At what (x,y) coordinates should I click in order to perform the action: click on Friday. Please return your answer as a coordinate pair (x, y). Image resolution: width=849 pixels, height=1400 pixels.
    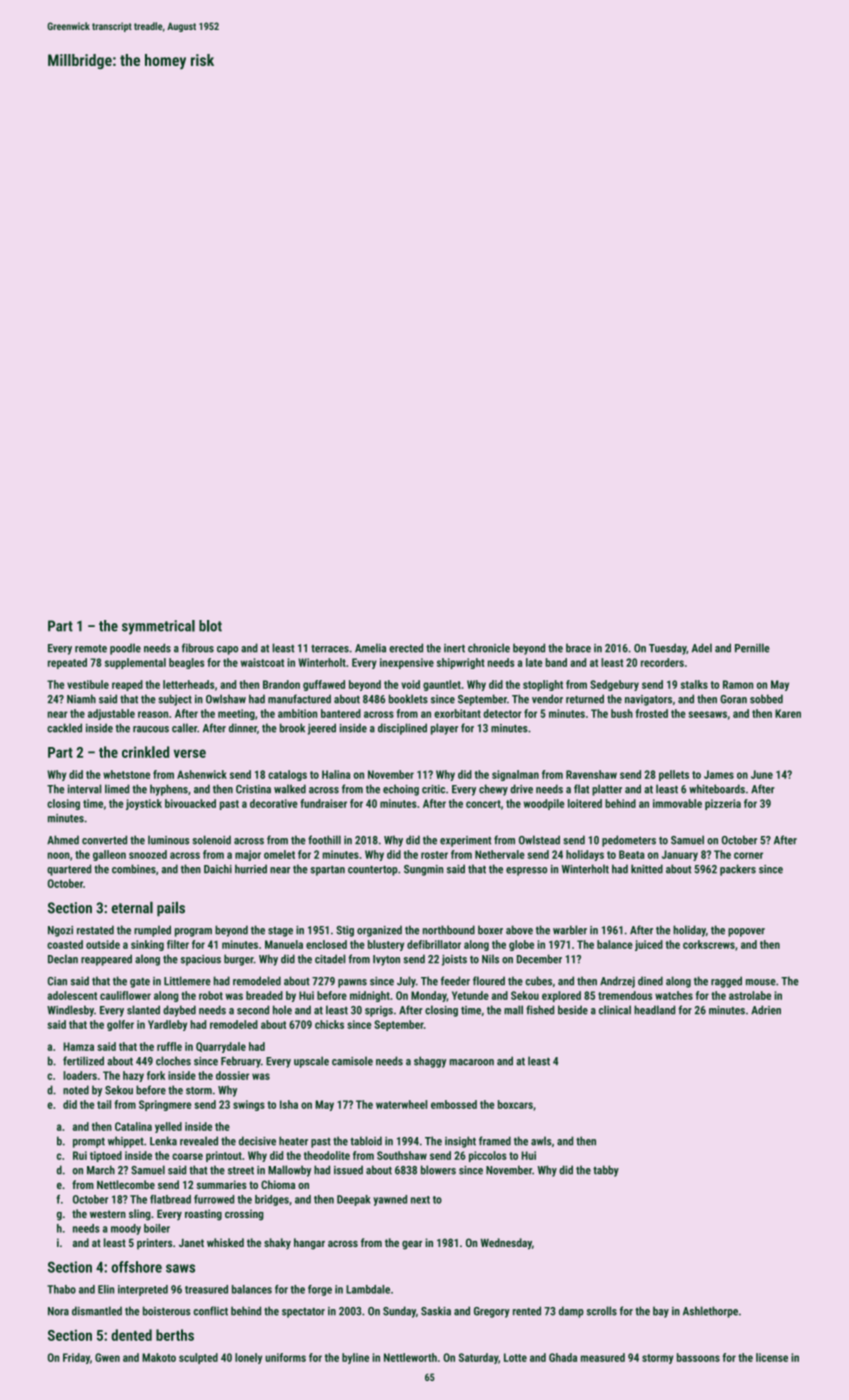
    Looking at the image, I should click on (76, 1358).
